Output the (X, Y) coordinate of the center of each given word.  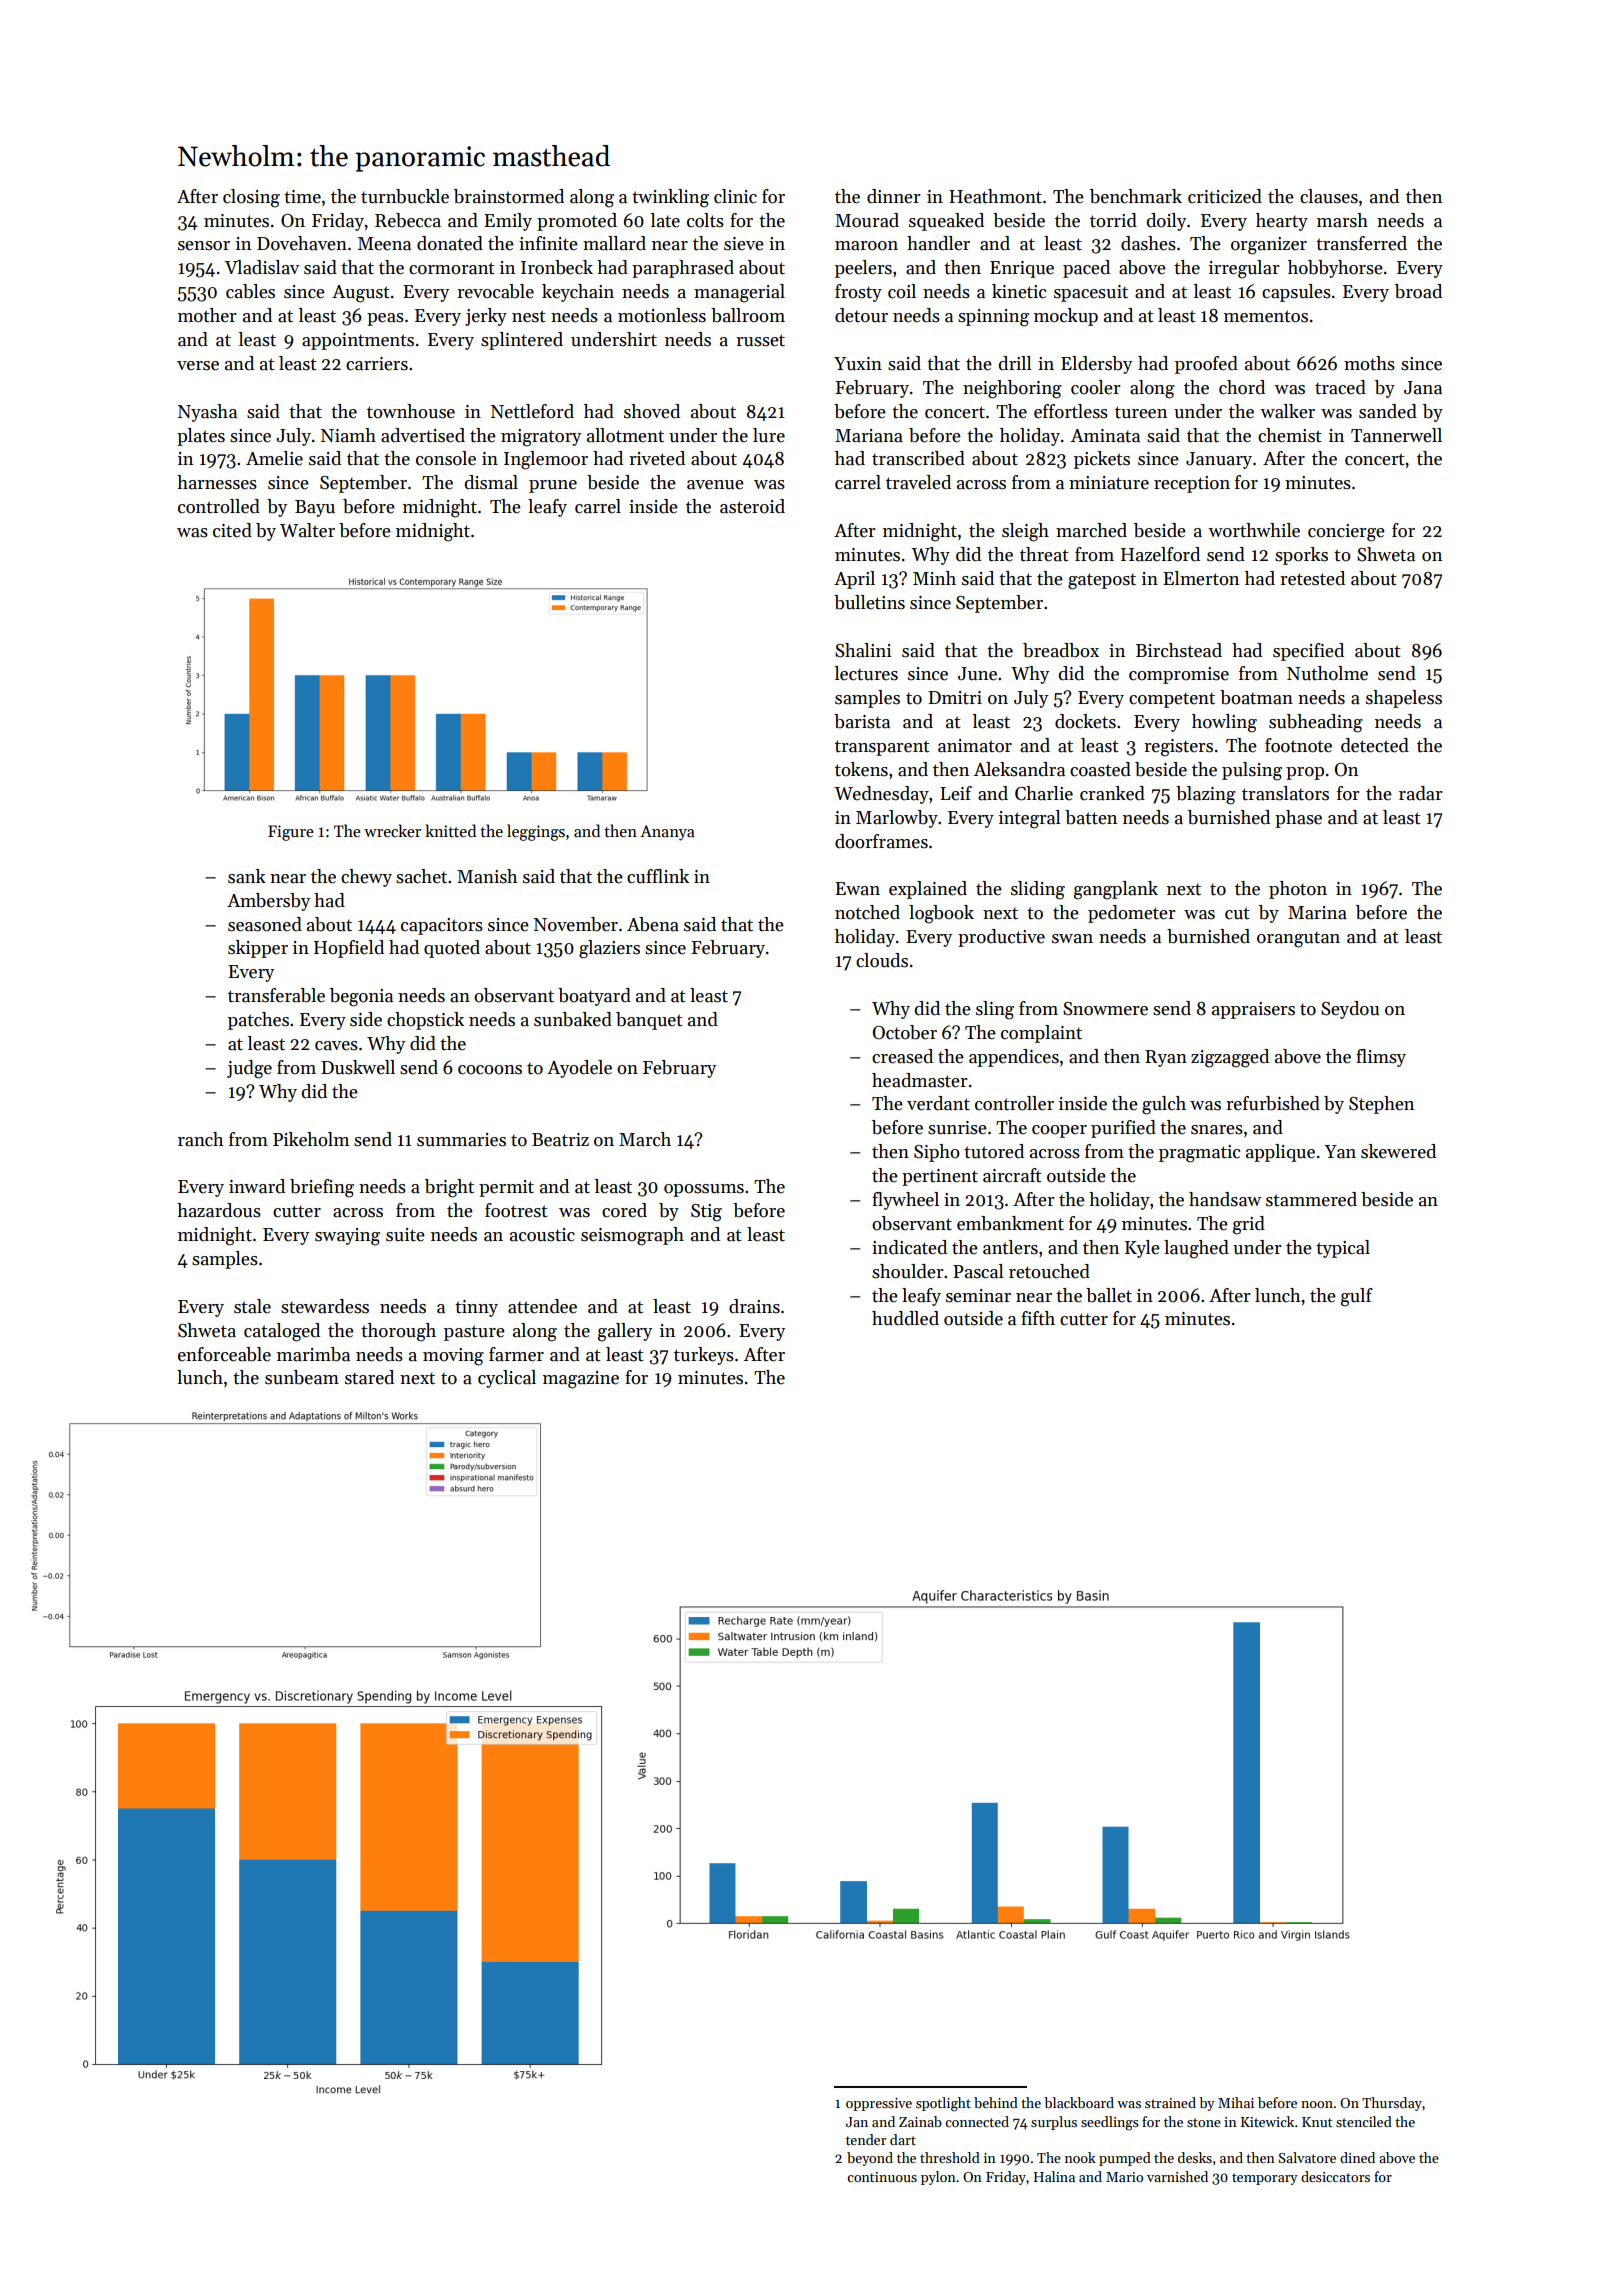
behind (996, 2102)
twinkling (670, 198)
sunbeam (302, 1377)
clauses (1329, 196)
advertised (423, 435)
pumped (1125, 2159)
